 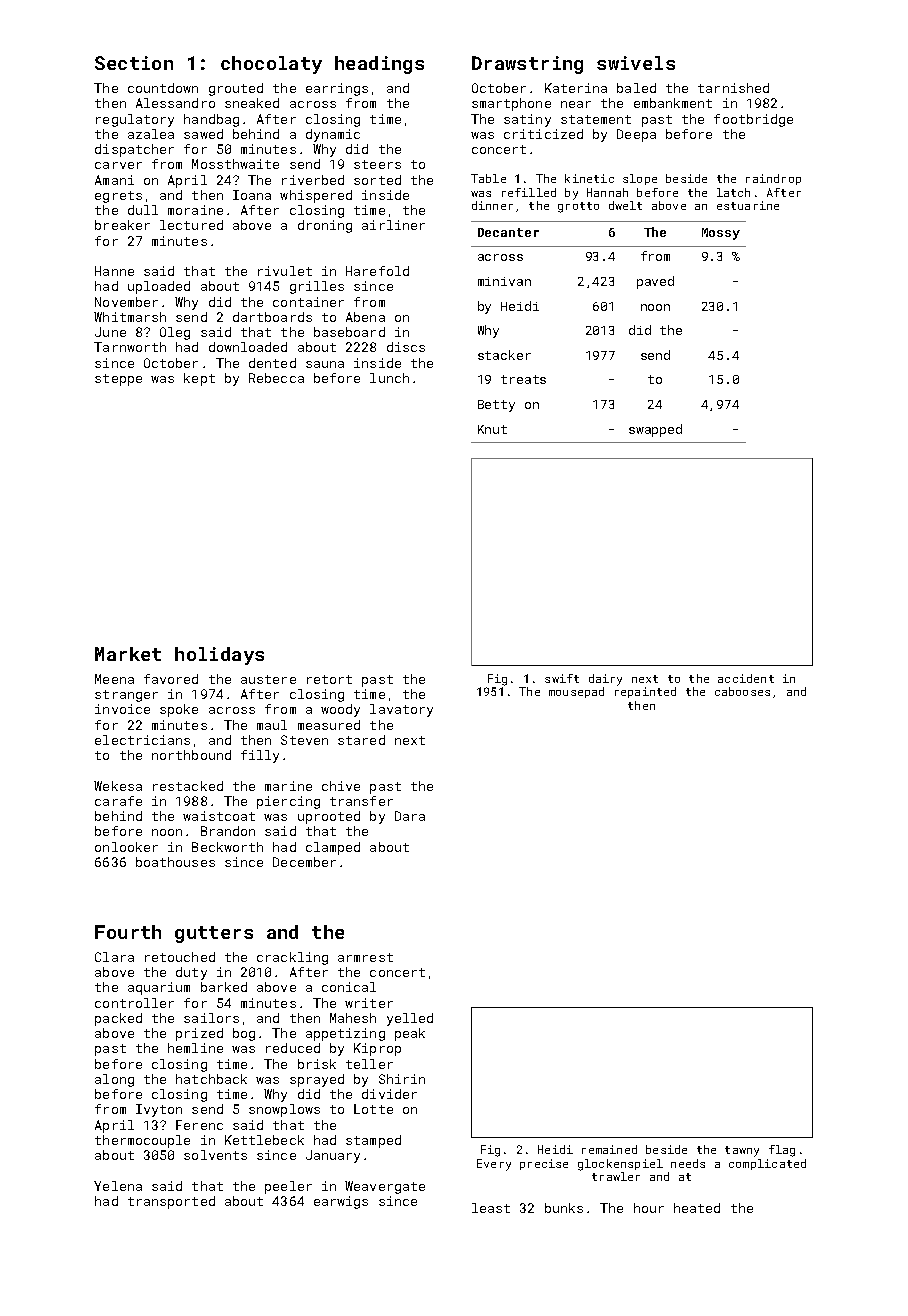 I want to click on swivels, so click(x=636, y=63).
